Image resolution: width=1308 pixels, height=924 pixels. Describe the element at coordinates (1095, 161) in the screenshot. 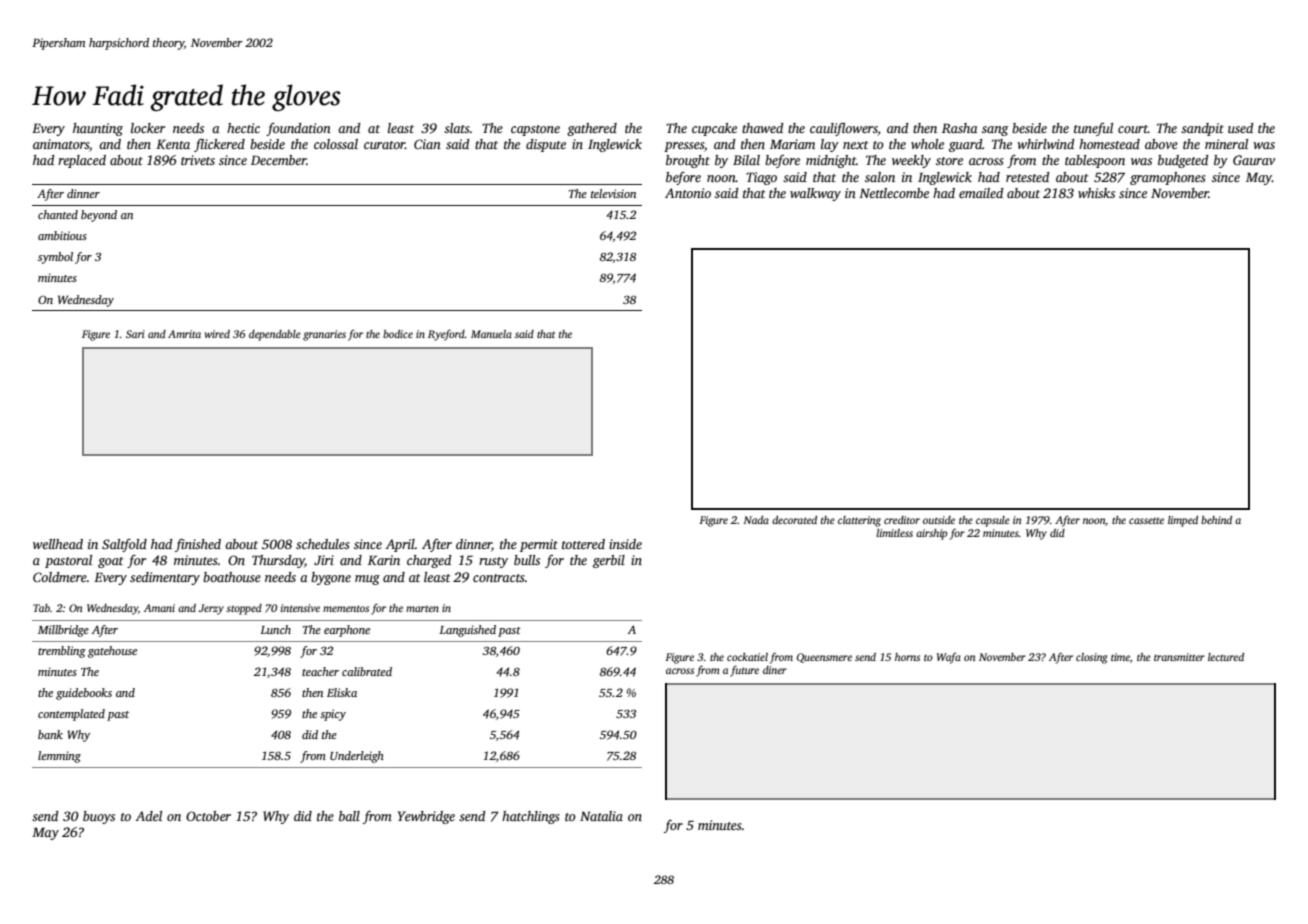

I see `tablespoon` at that location.
